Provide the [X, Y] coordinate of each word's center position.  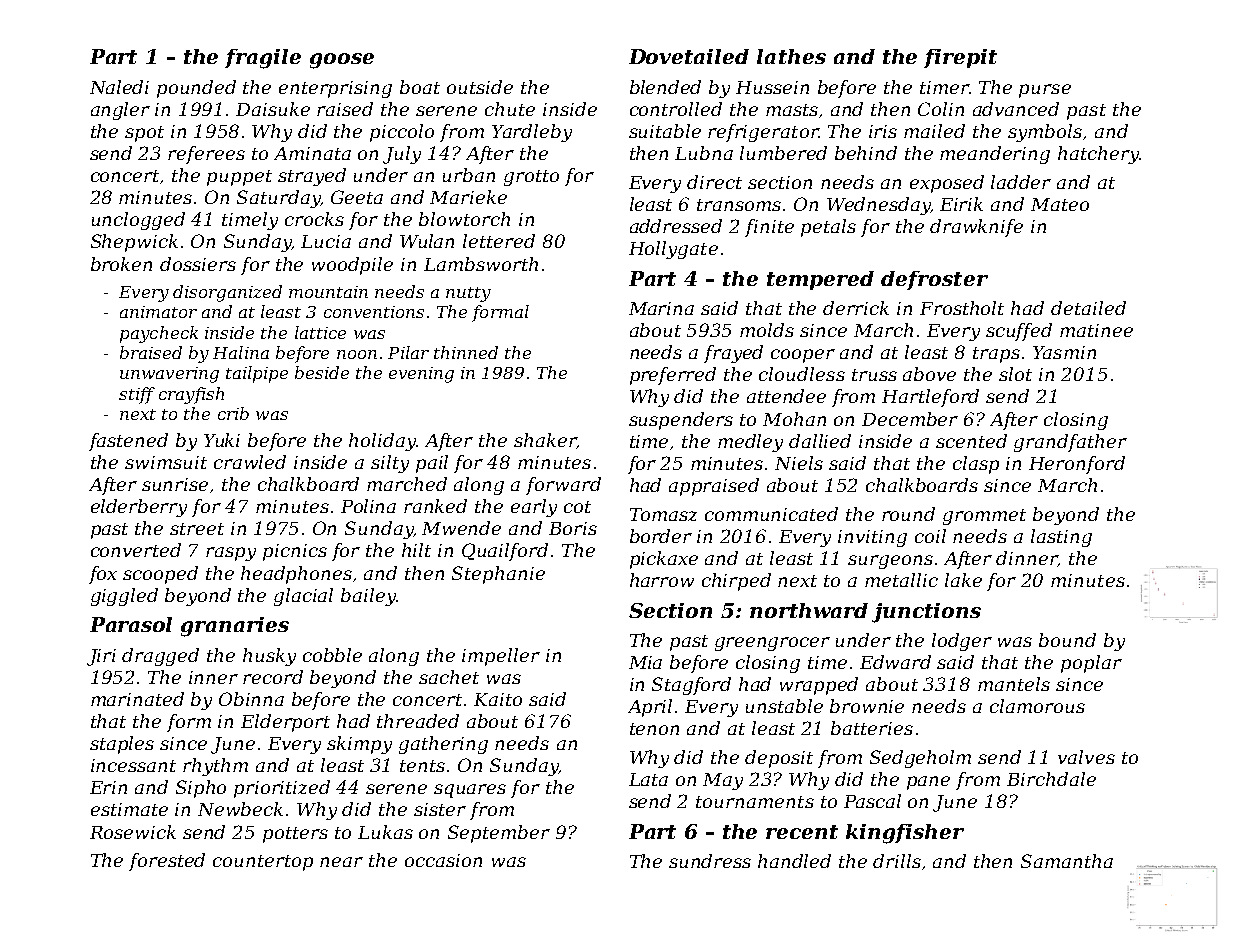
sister [440, 809]
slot [1015, 374]
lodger [962, 642]
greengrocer [772, 644]
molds [767, 330]
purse [1045, 91]
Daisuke [273, 109]
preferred [673, 376]
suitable [665, 131]
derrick [856, 308]
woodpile [352, 266]
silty [390, 464]
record [273, 677]
